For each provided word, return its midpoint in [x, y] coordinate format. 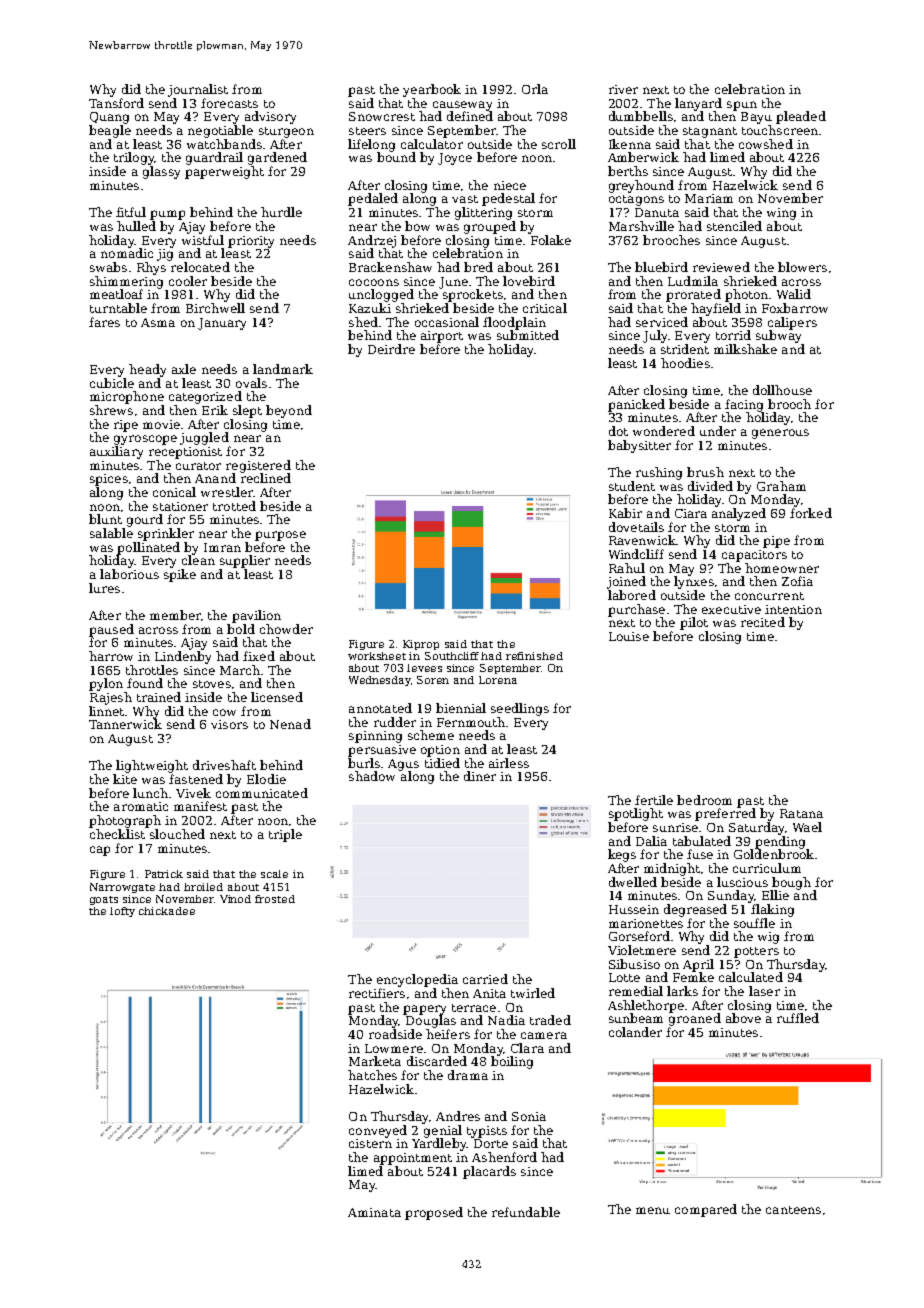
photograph [125, 821]
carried [485, 979]
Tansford [116, 103]
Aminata [374, 1212]
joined [626, 582]
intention [793, 609]
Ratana [801, 813]
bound [396, 157]
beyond [289, 411]
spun [742, 106]
